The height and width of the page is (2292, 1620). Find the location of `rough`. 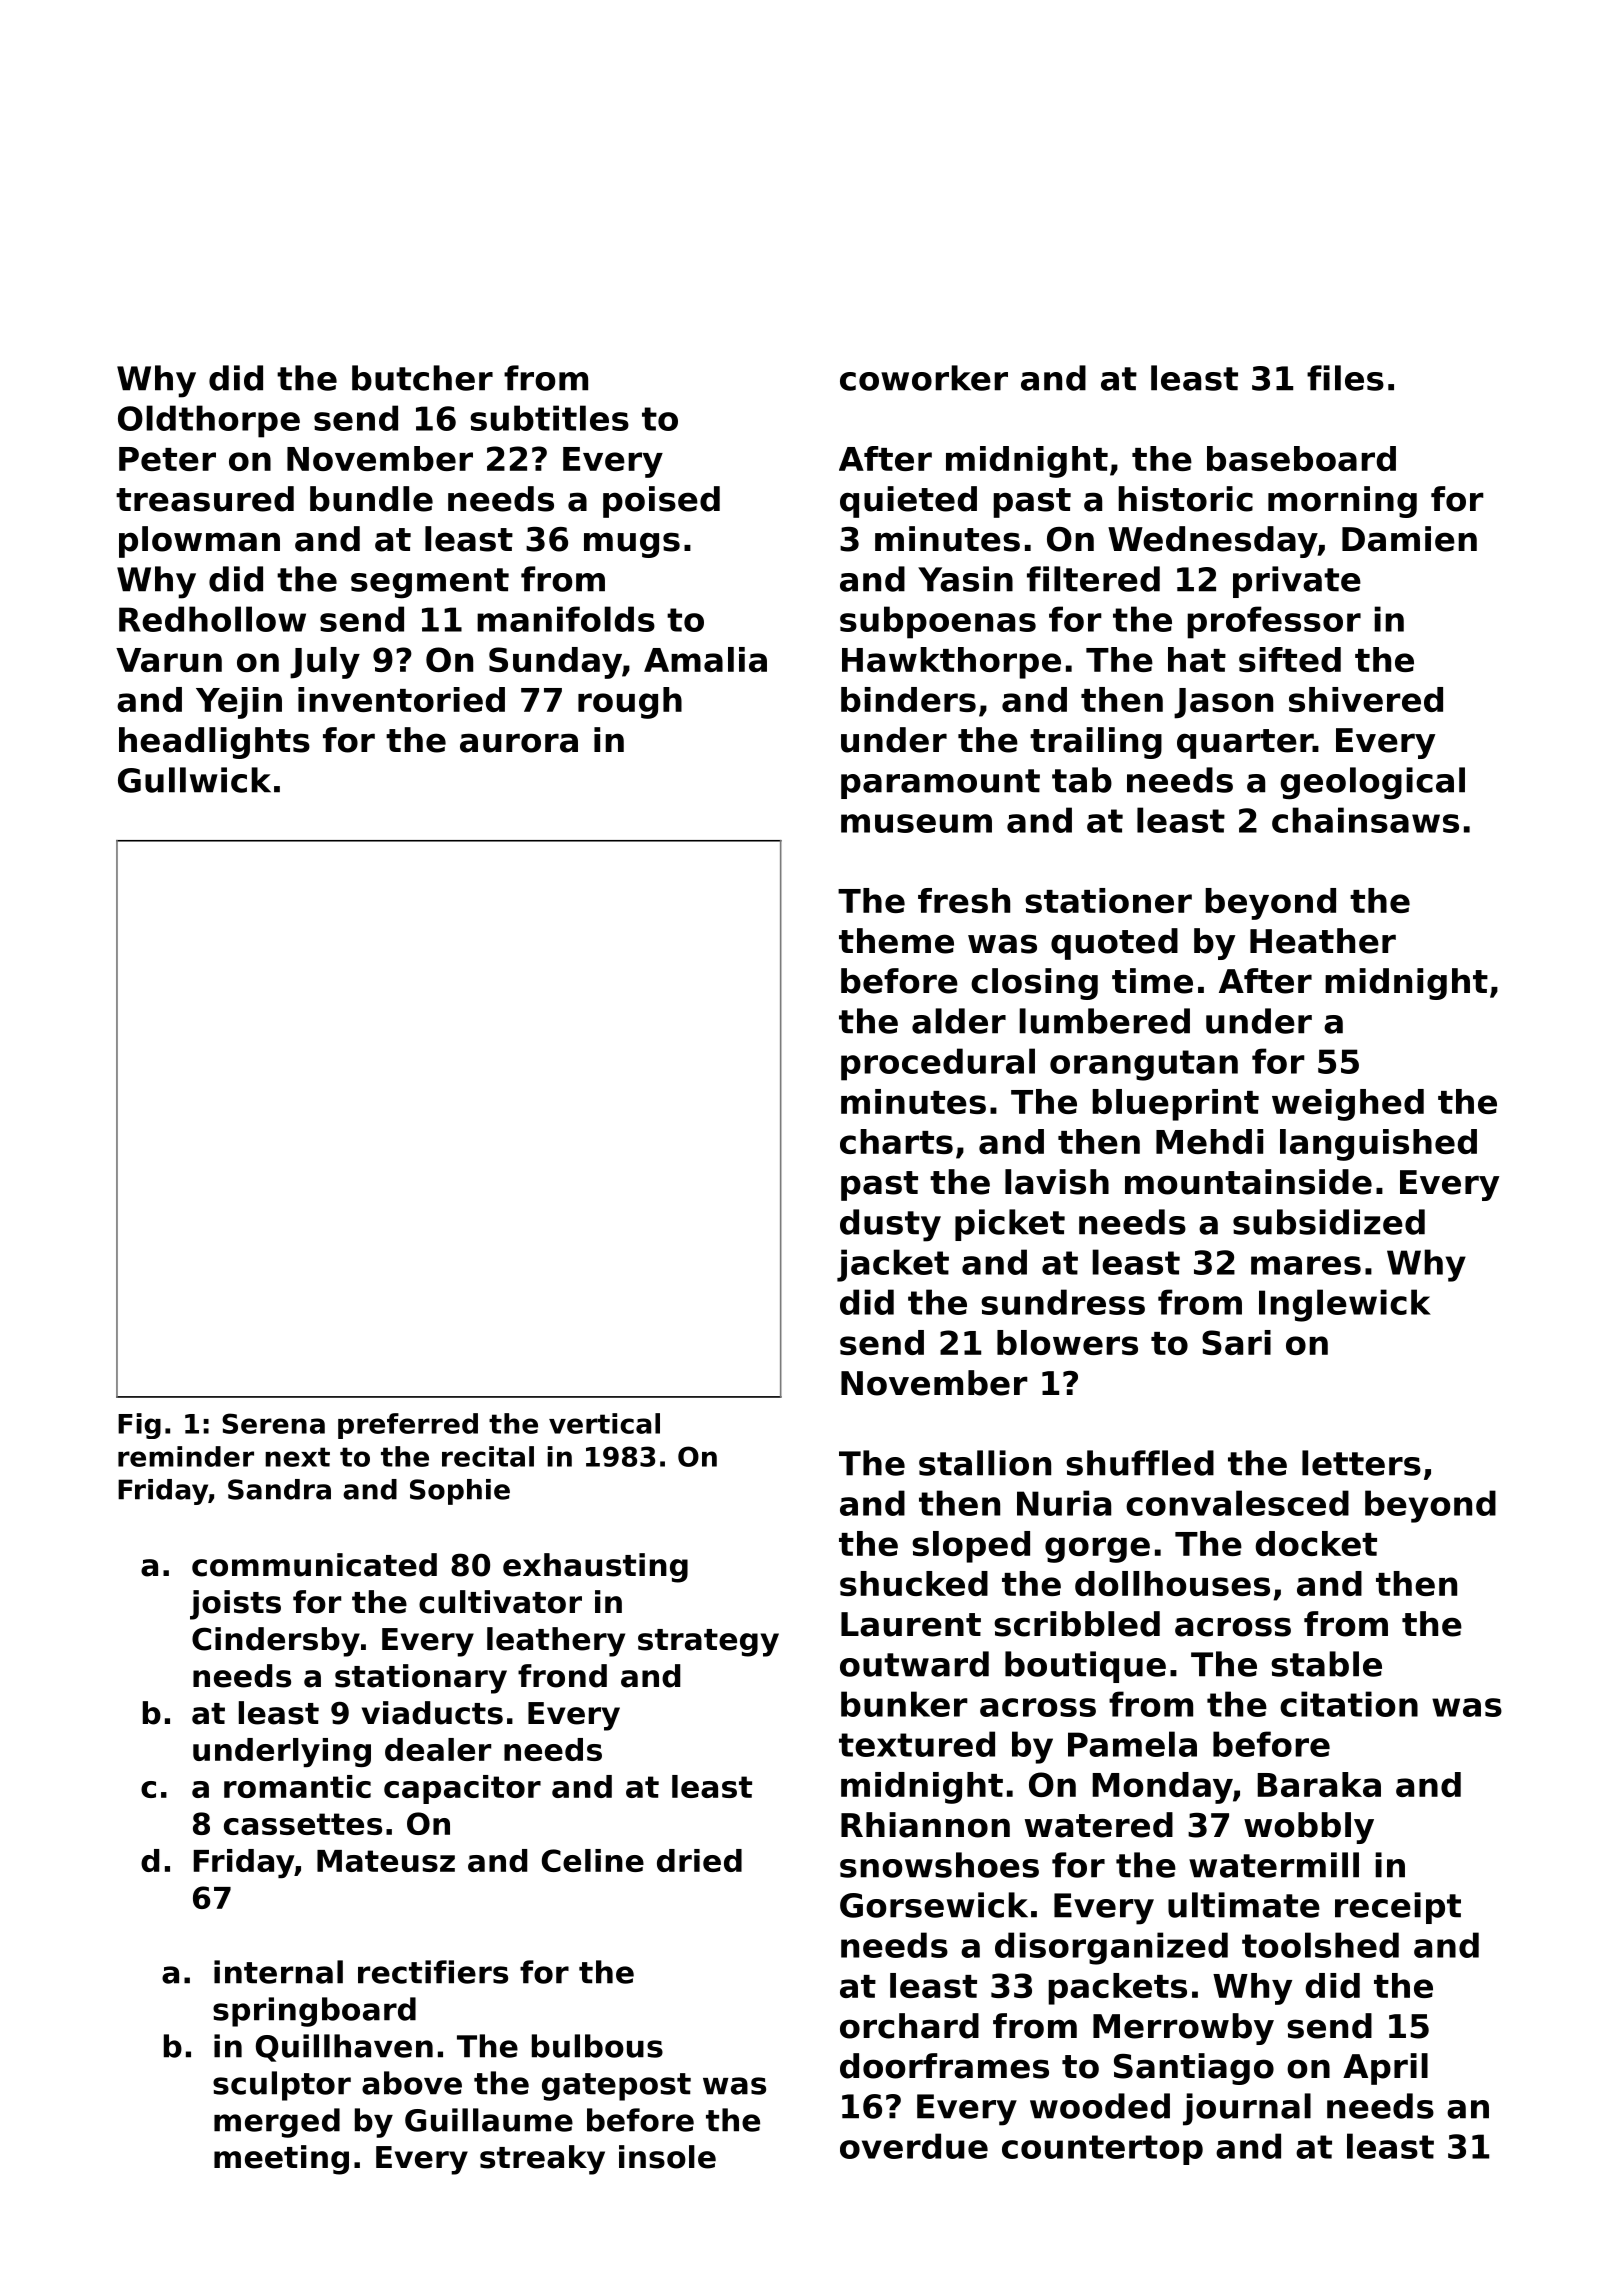

rough is located at coordinates (630, 703).
